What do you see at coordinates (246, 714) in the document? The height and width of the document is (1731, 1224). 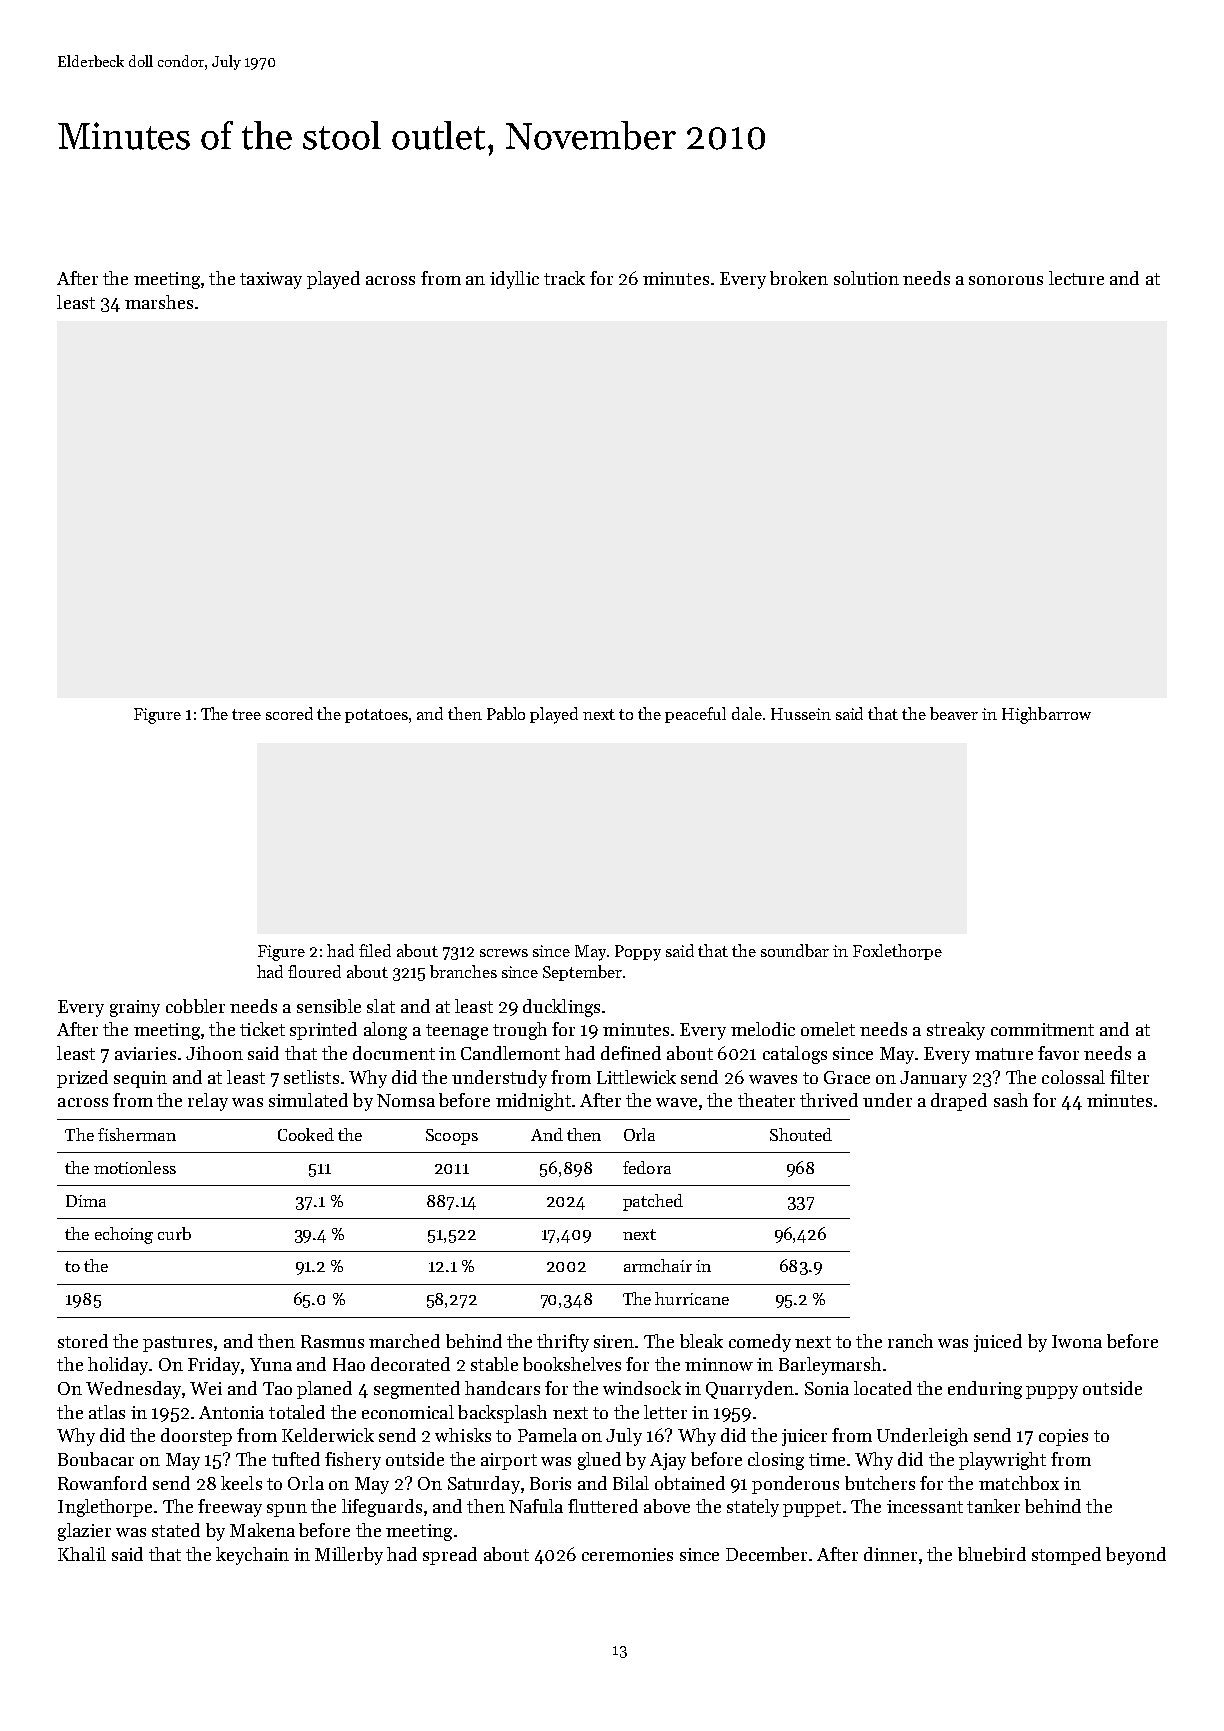 I see `tree` at bounding box center [246, 714].
